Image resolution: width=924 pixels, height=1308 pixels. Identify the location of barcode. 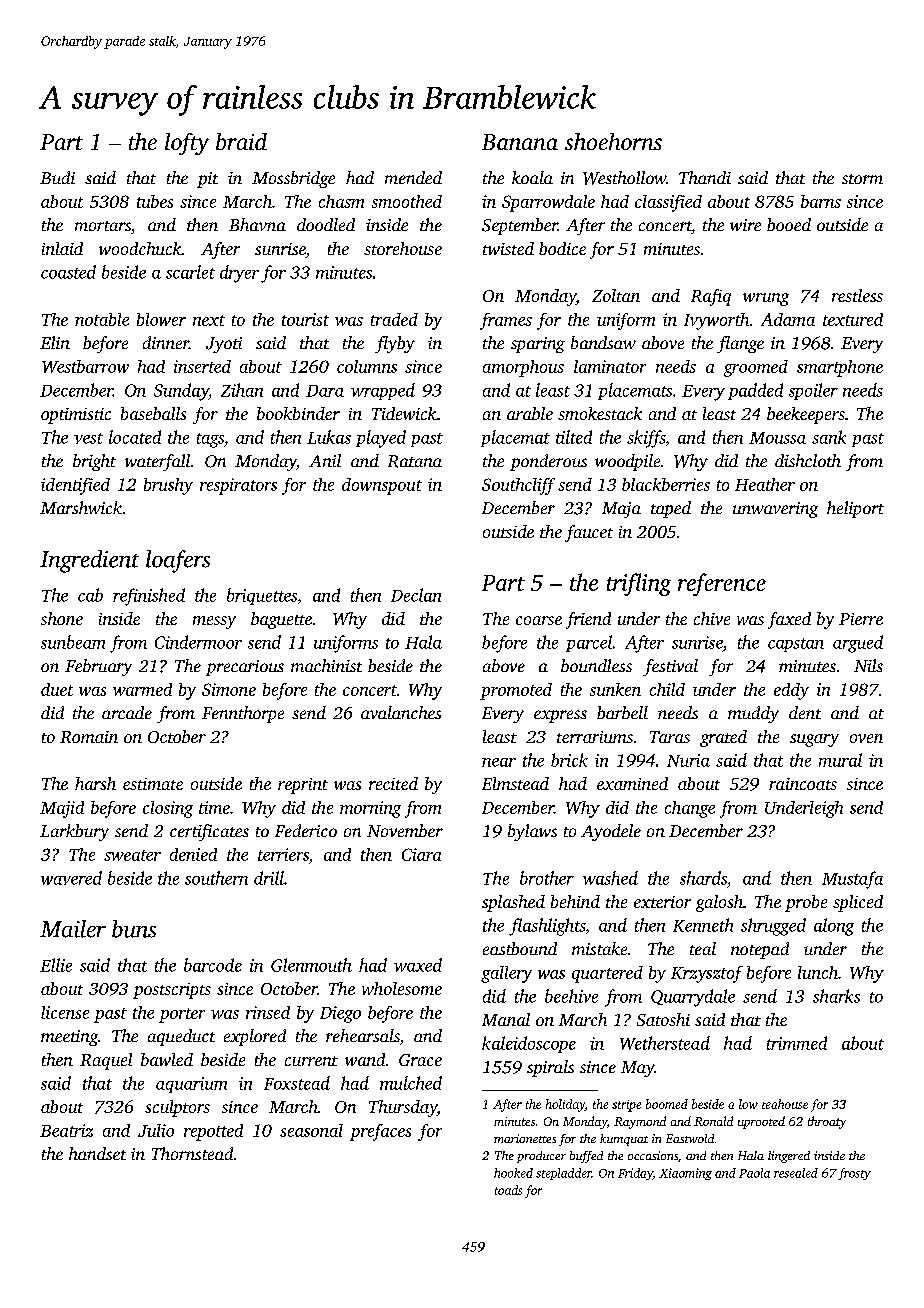
(213, 965).
